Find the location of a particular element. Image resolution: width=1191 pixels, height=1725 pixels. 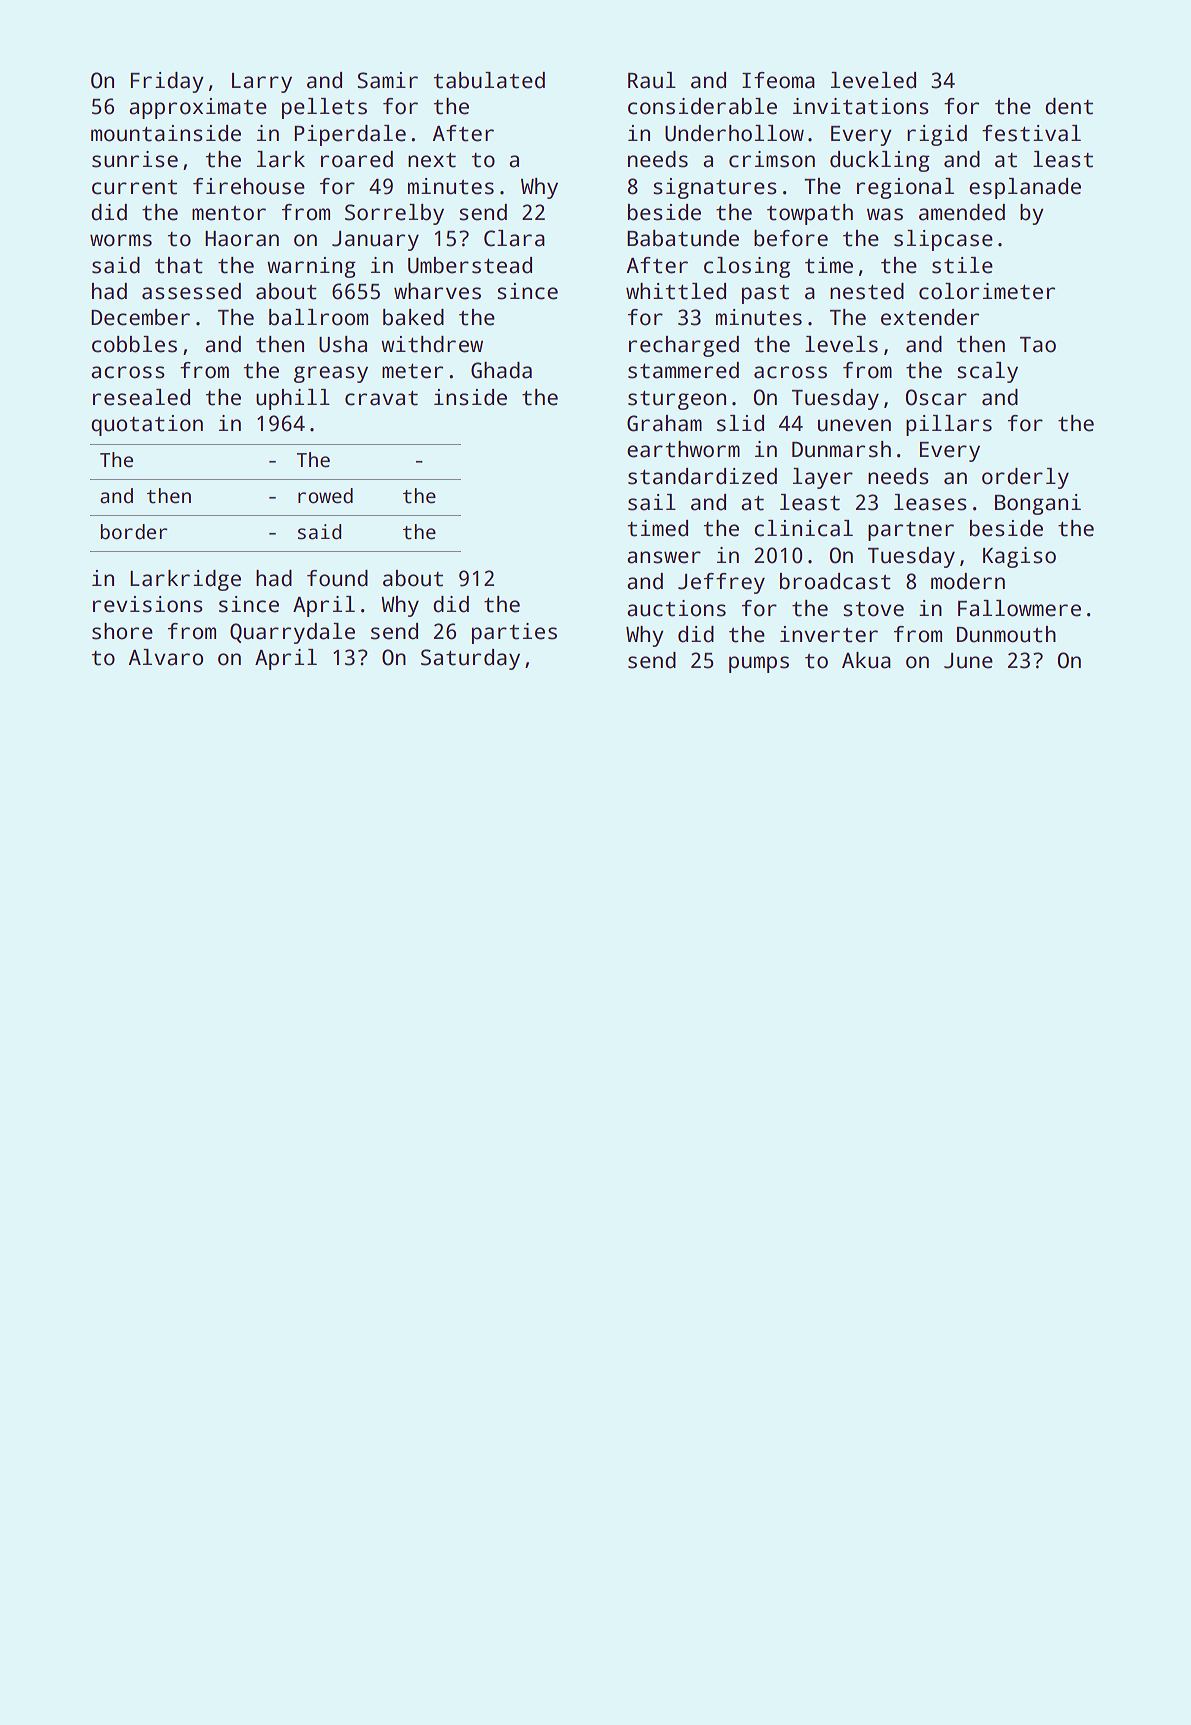

Underhollow is located at coordinates (734, 133).
